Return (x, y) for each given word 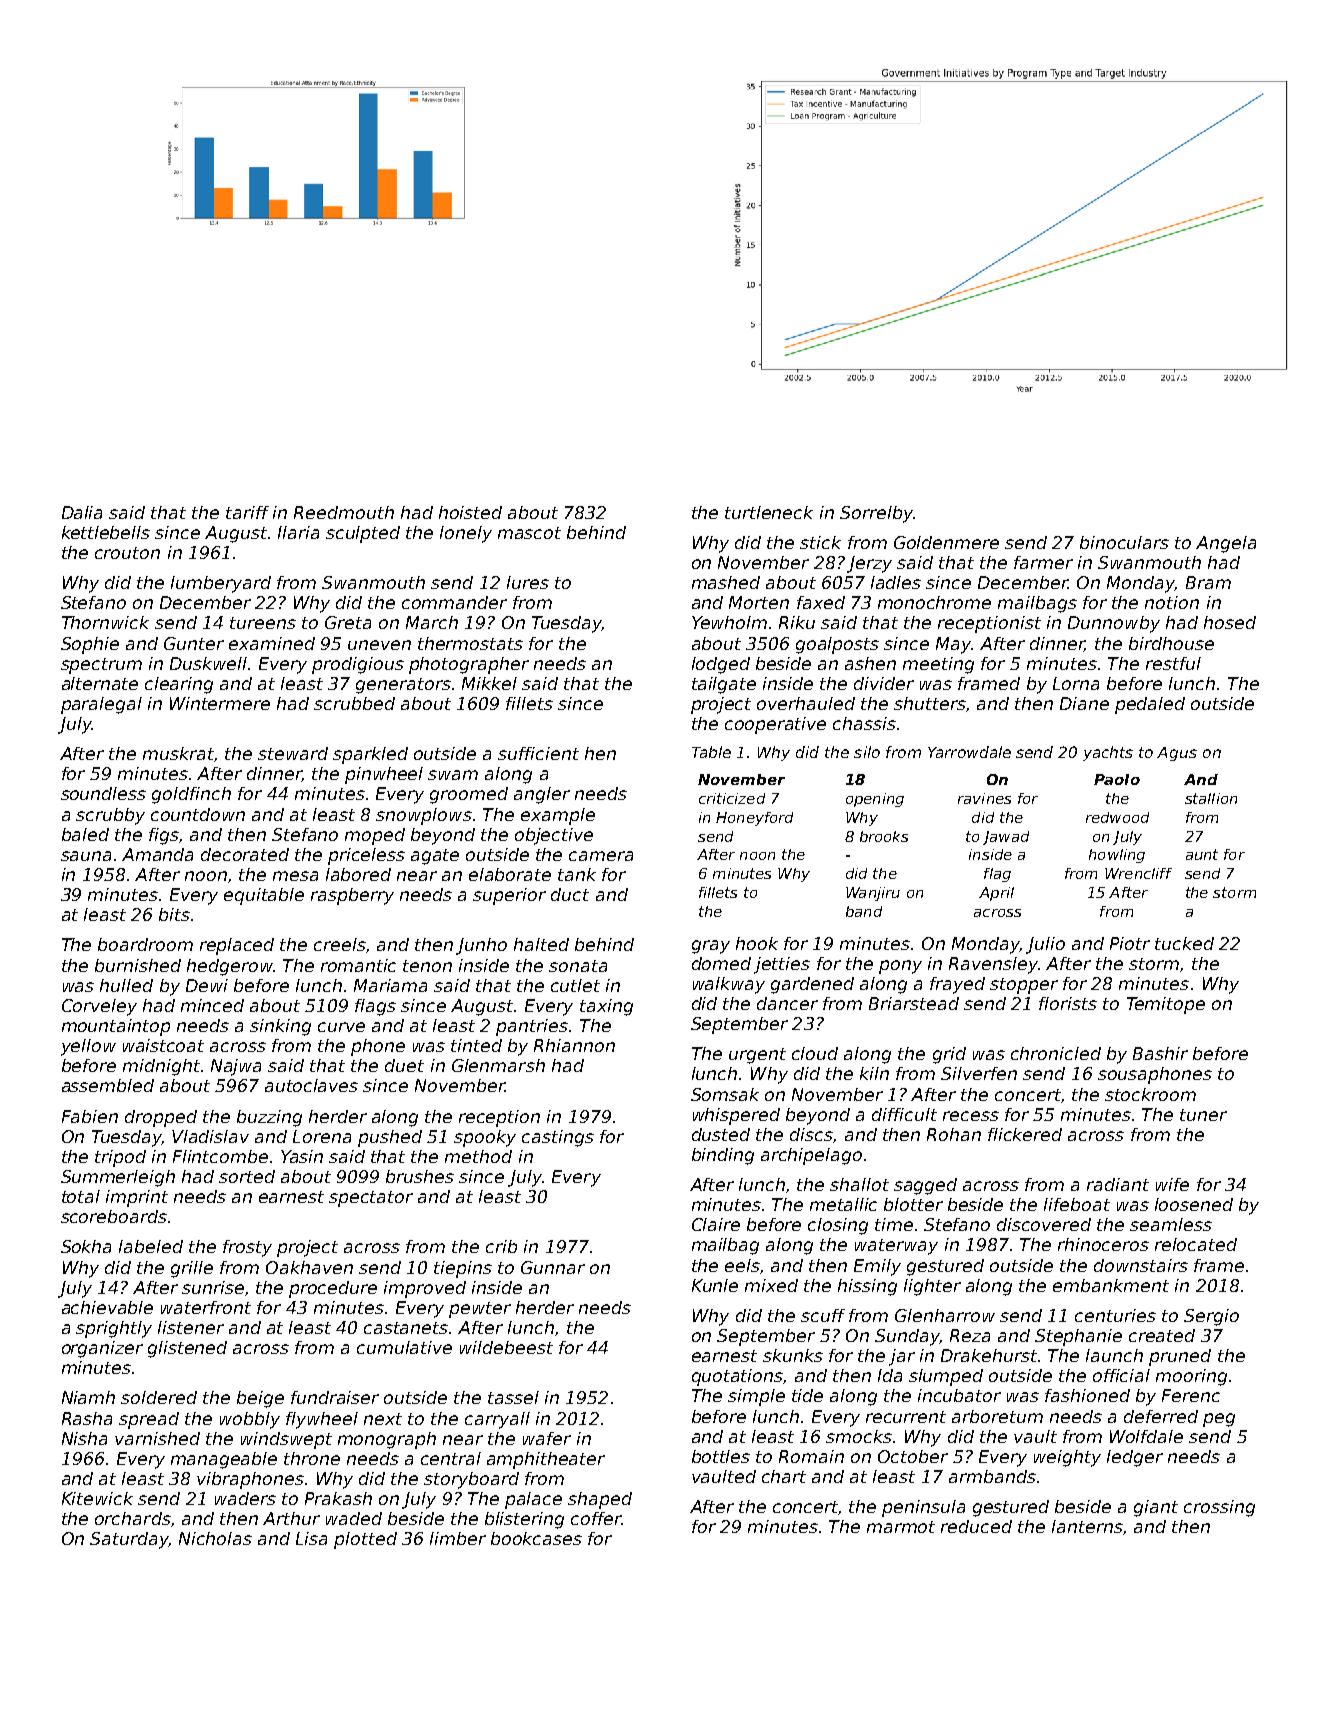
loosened (1194, 1204)
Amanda (157, 854)
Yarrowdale (969, 752)
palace (533, 1500)
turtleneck (769, 512)
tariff (247, 512)
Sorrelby (876, 514)
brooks (884, 836)
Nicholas (215, 1538)
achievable (107, 1307)
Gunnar (553, 1267)
